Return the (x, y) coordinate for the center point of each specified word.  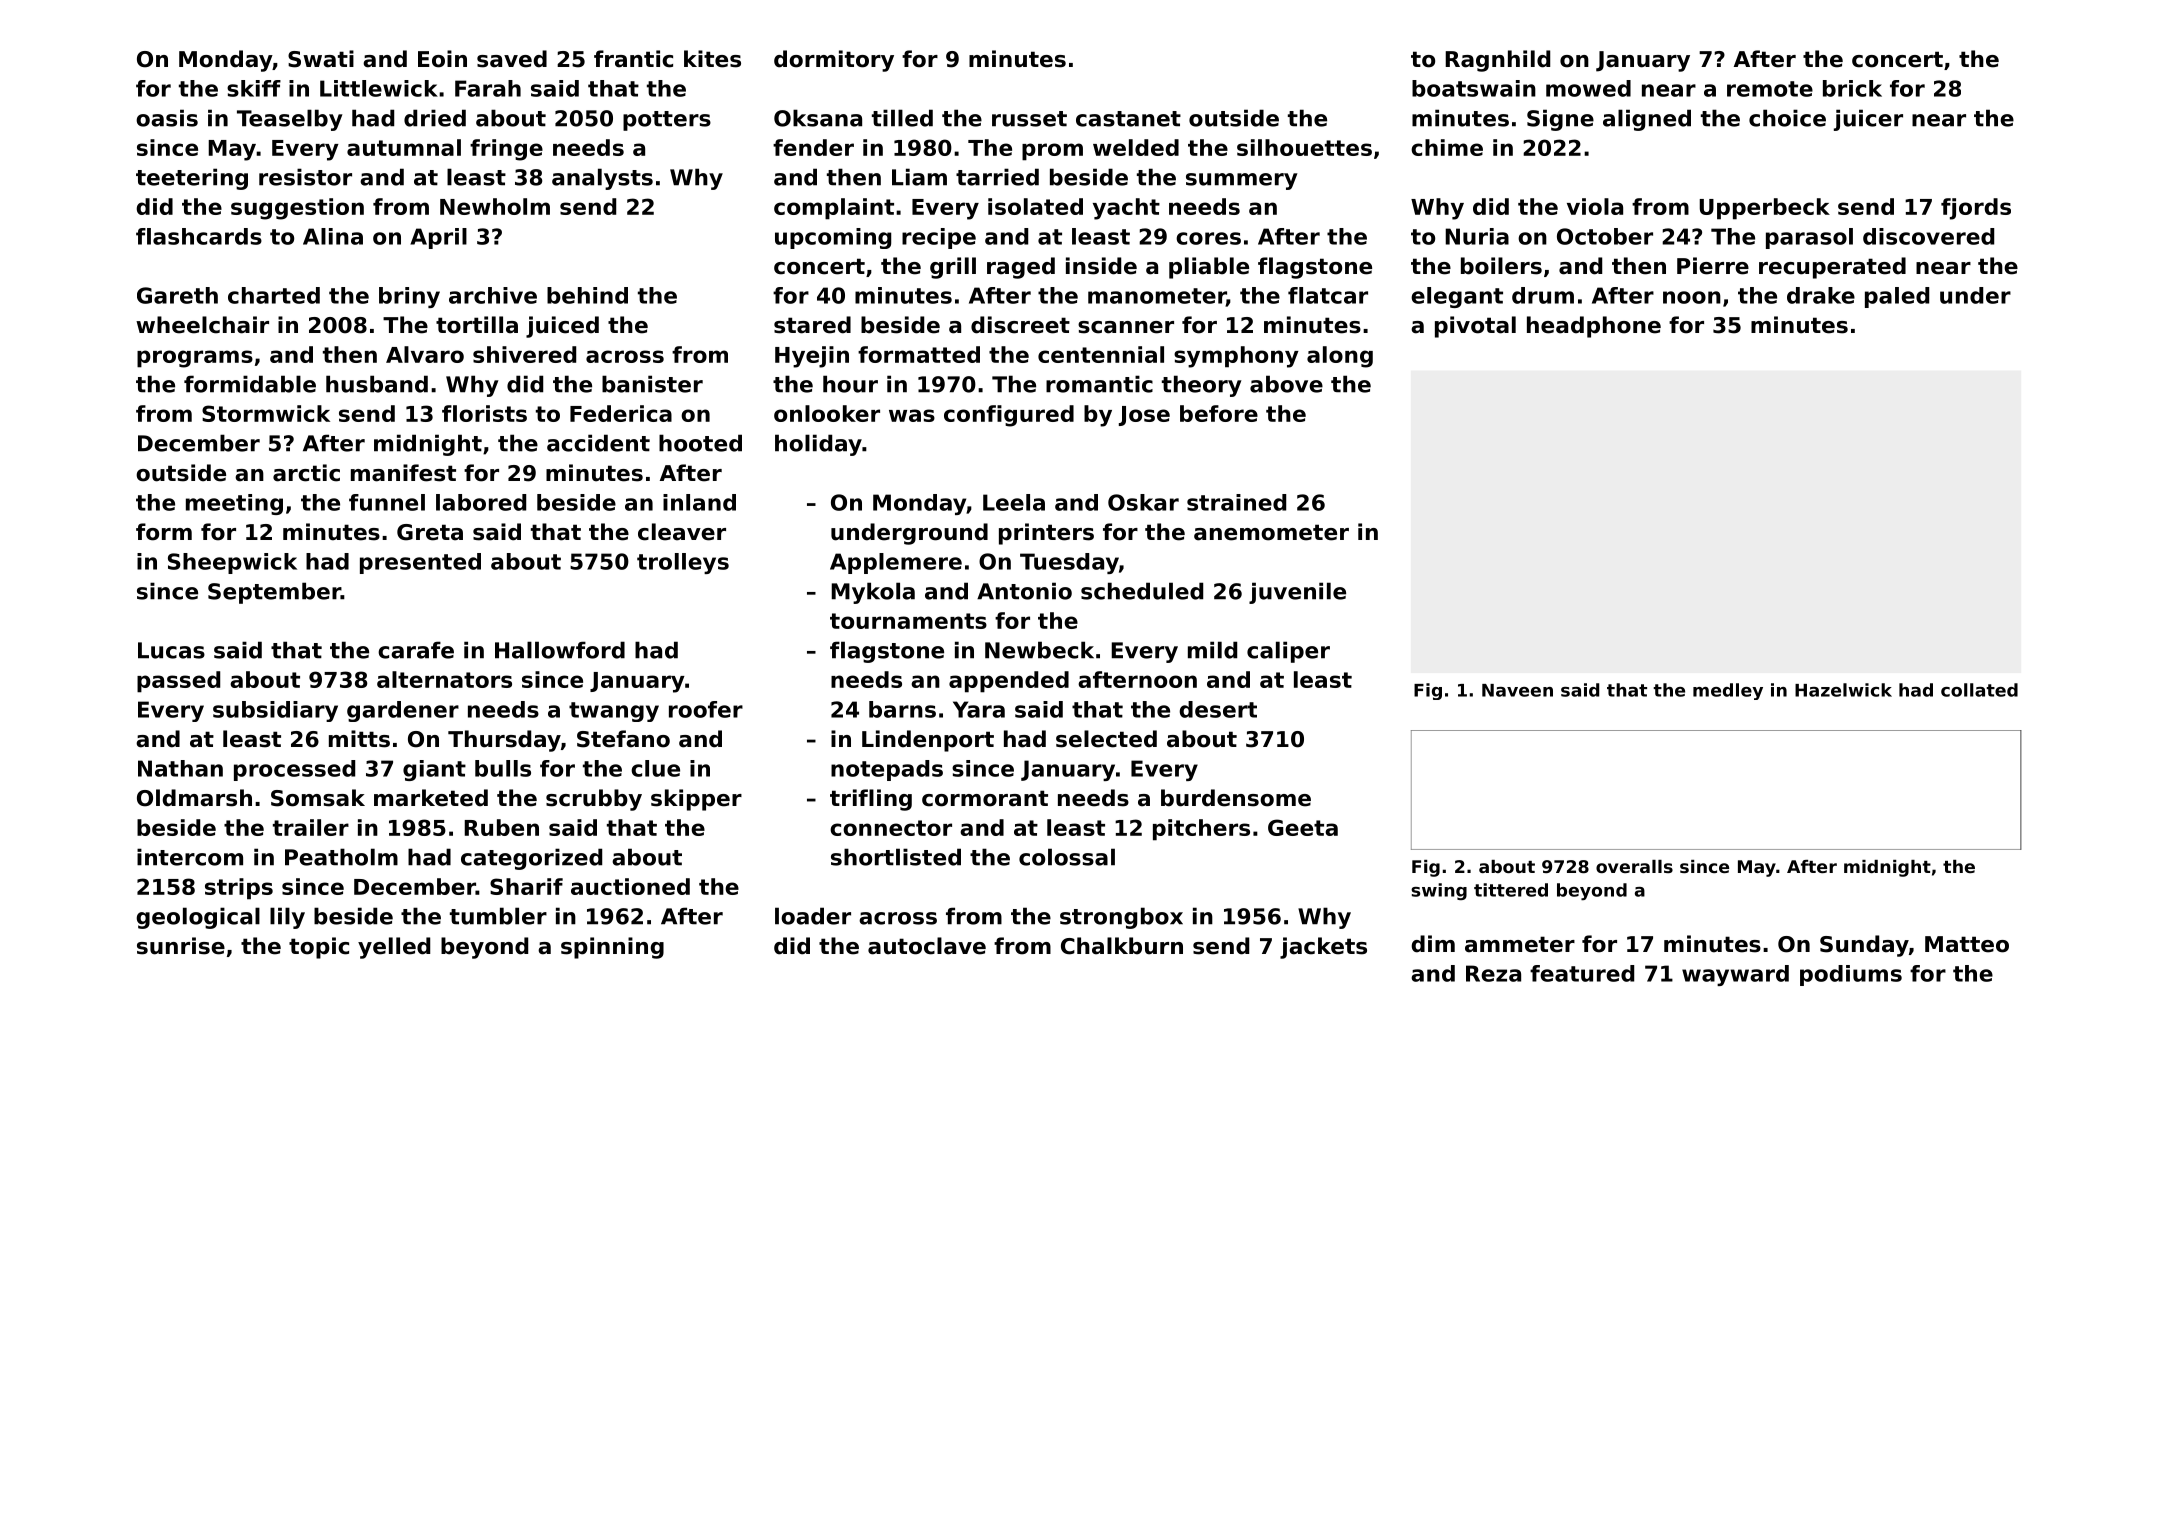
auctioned (630, 886)
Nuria (1477, 236)
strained (1236, 502)
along (1340, 357)
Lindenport (928, 741)
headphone (1594, 327)
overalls (1634, 866)
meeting (234, 504)
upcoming (833, 238)
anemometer (1271, 532)
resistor (305, 177)
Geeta (1303, 827)
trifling (871, 800)
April (438, 238)
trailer (311, 827)
